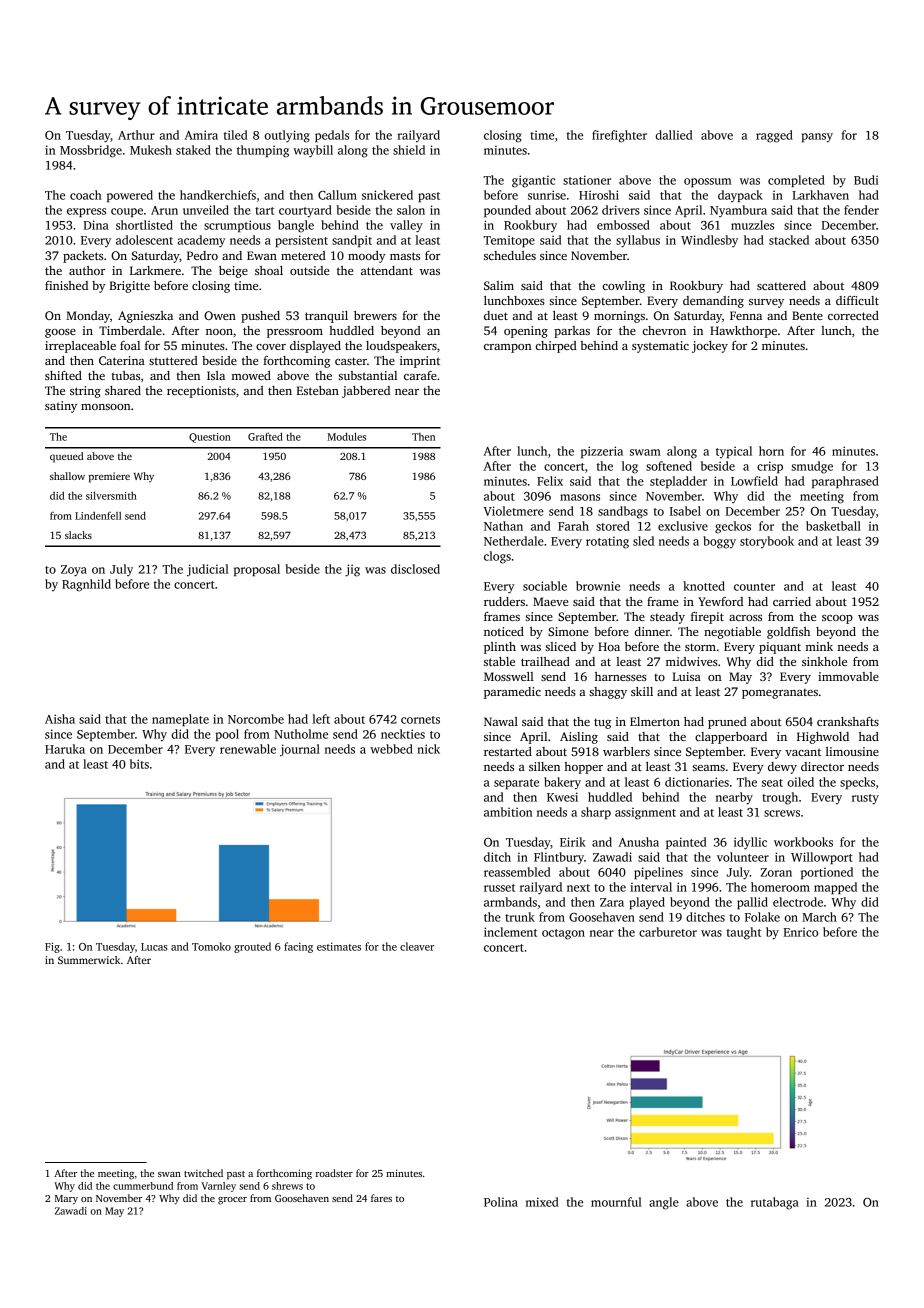 The height and width of the document is (1308, 924). Describe the element at coordinates (63, 375) in the document. I see `shifted` at that location.
